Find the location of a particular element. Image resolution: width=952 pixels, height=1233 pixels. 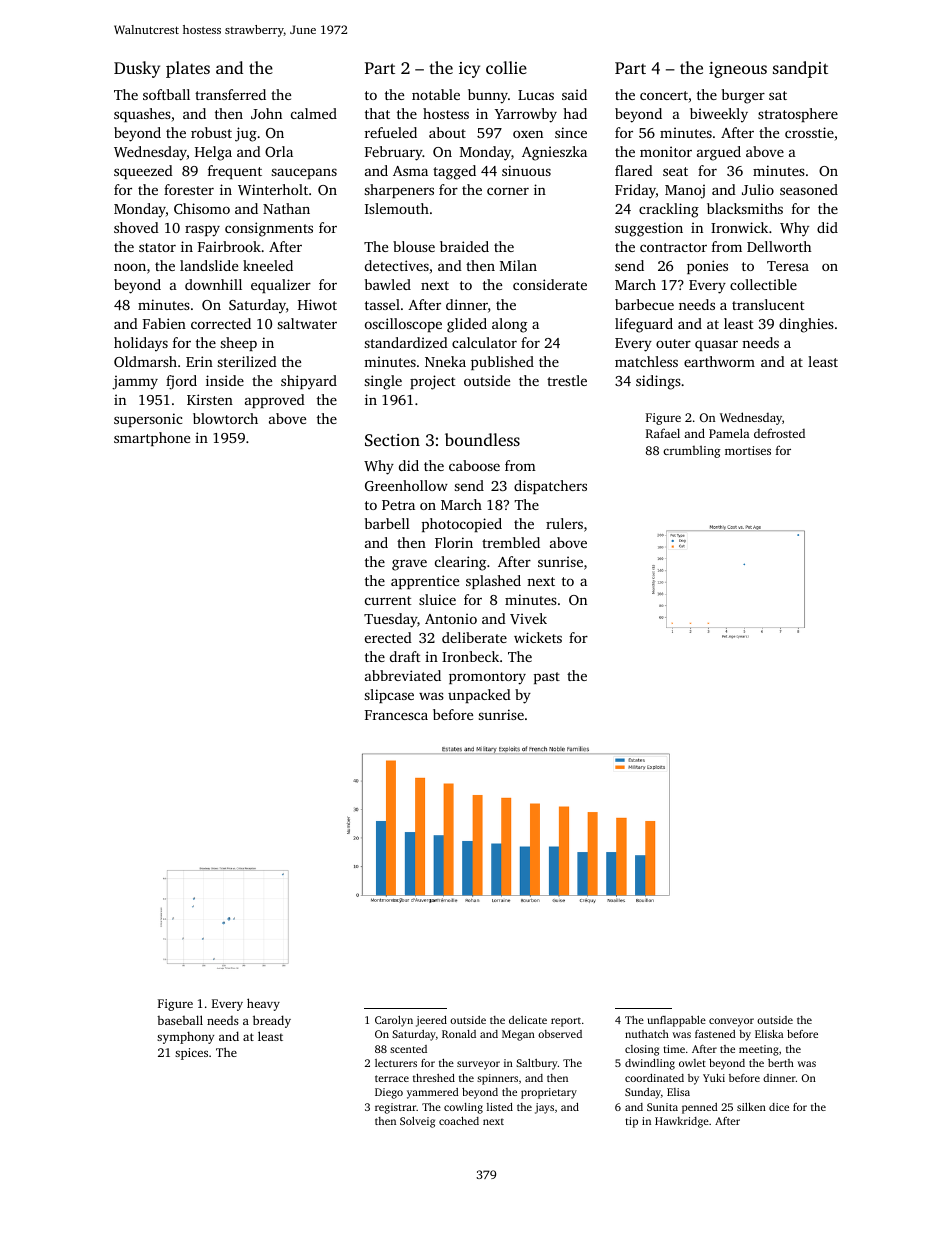

igneous is located at coordinates (738, 70).
